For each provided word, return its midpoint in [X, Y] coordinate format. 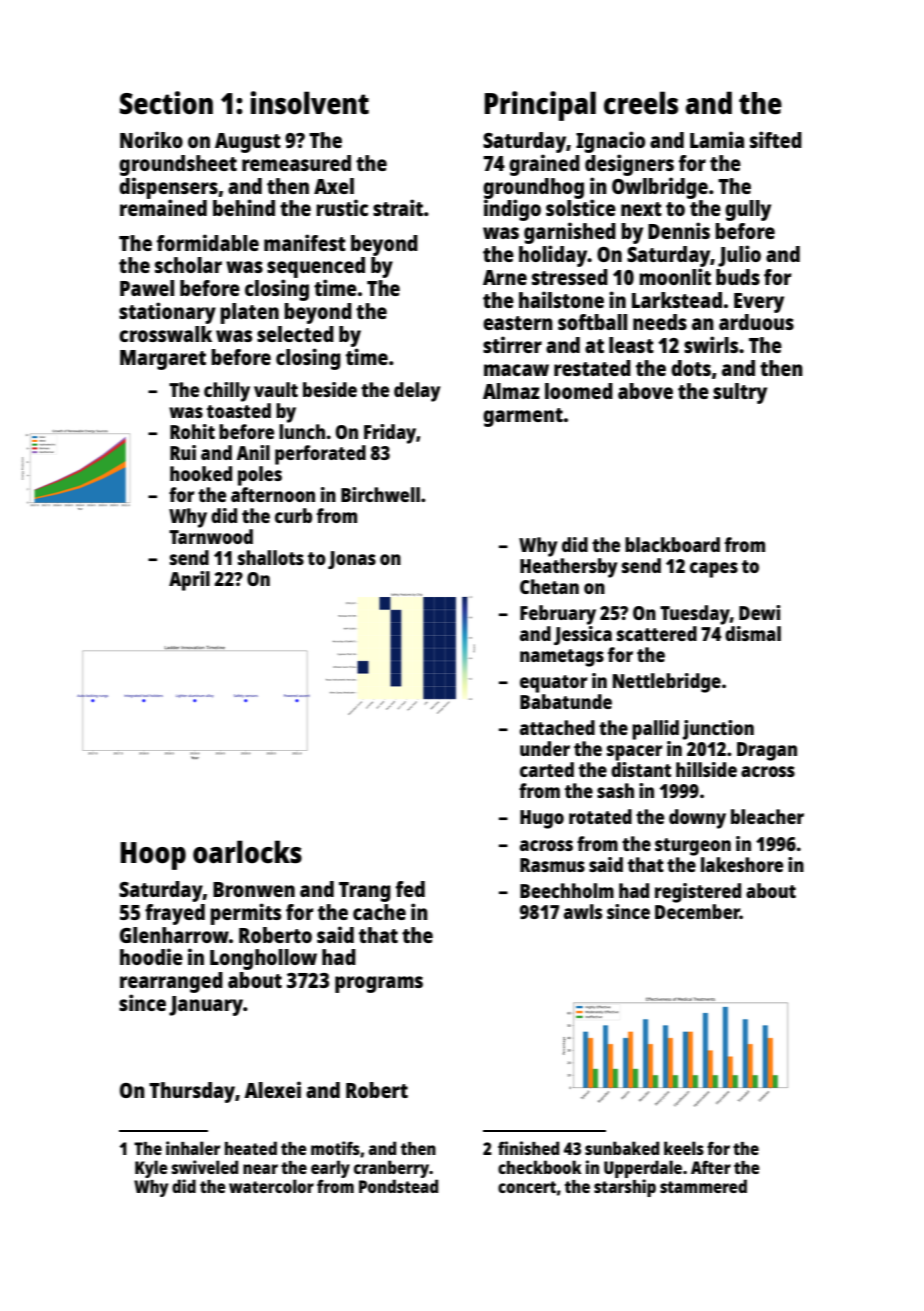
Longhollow [263, 959]
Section [166, 103]
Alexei [272, 1089]
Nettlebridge [667, 683]
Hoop [153, 856]
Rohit [192, 431]
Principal [540, 106]
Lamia [717, 139]
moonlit [675, 276]
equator [554, 684]
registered [698, 893]
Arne [505, 277]
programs [379, 984]
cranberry [392, 1169]
